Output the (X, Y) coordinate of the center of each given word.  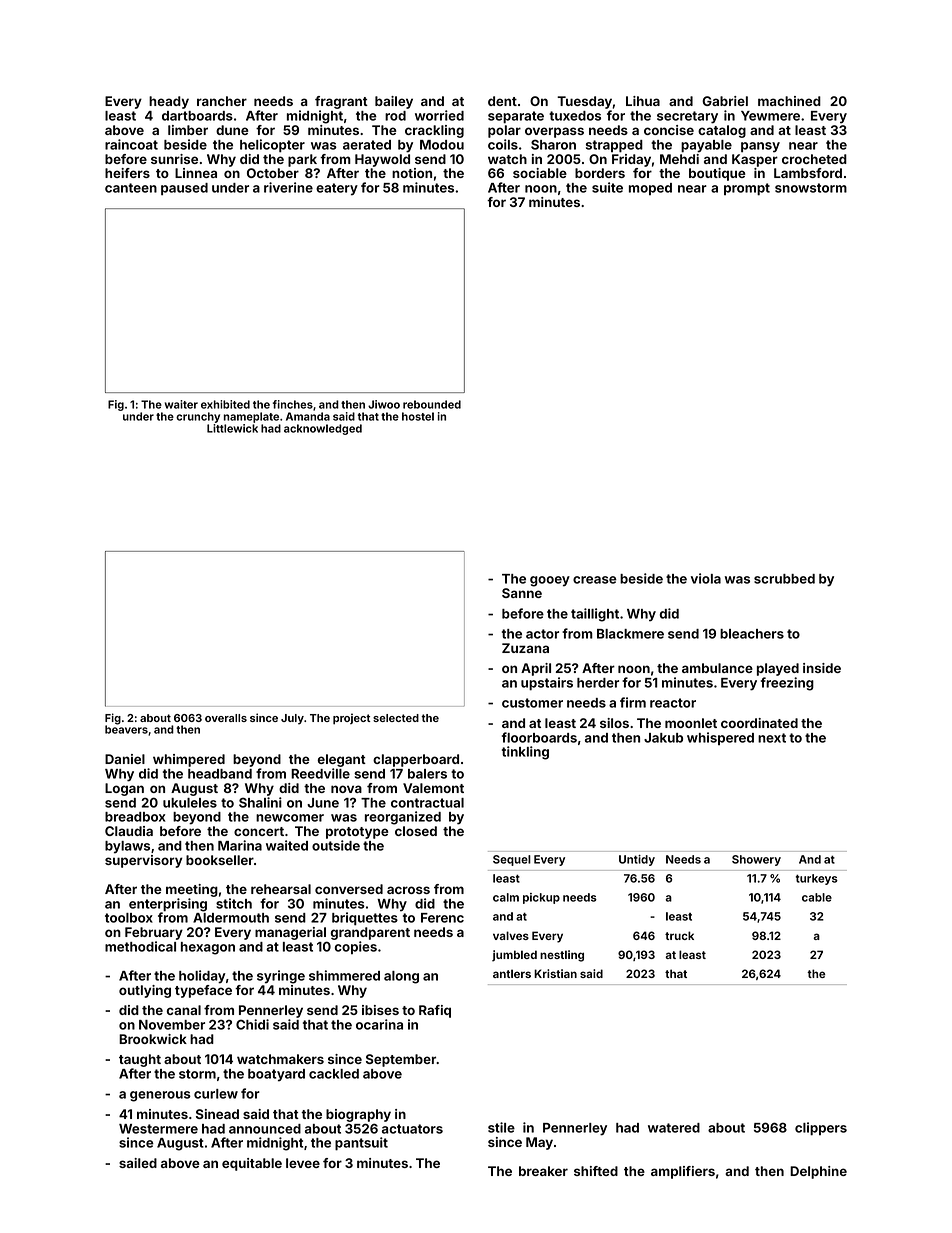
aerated (367, 145)
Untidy (637, 860)
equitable (252, 1164)
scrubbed (784, 579)
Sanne (522, 593)
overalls (226, 718)
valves (511, 935)
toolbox (129, 918)
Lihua (643, 101)
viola (706, 578)
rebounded (432, 404)
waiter (181, 404)
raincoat (131, 144)
